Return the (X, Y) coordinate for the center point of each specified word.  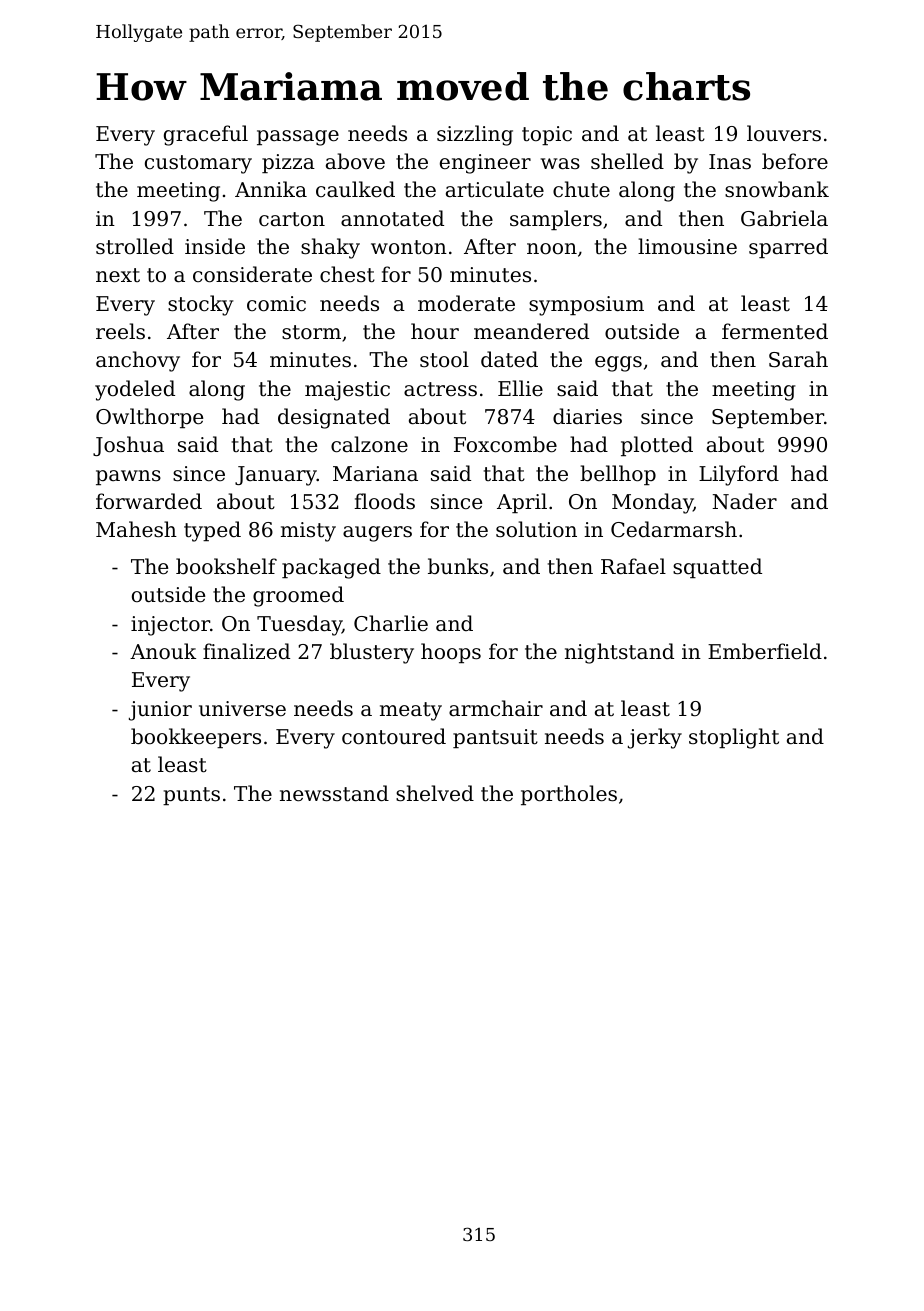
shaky (330, 248)
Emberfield (765, 651)
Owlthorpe (149, 418)
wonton (409, 247)
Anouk (163, 651)
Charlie (391, 623)
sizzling (475, 135)
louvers (784, 133)
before (795, 161)
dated (509, 359)
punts (191, 796)
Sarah (798, 359)
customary (198, 164)
